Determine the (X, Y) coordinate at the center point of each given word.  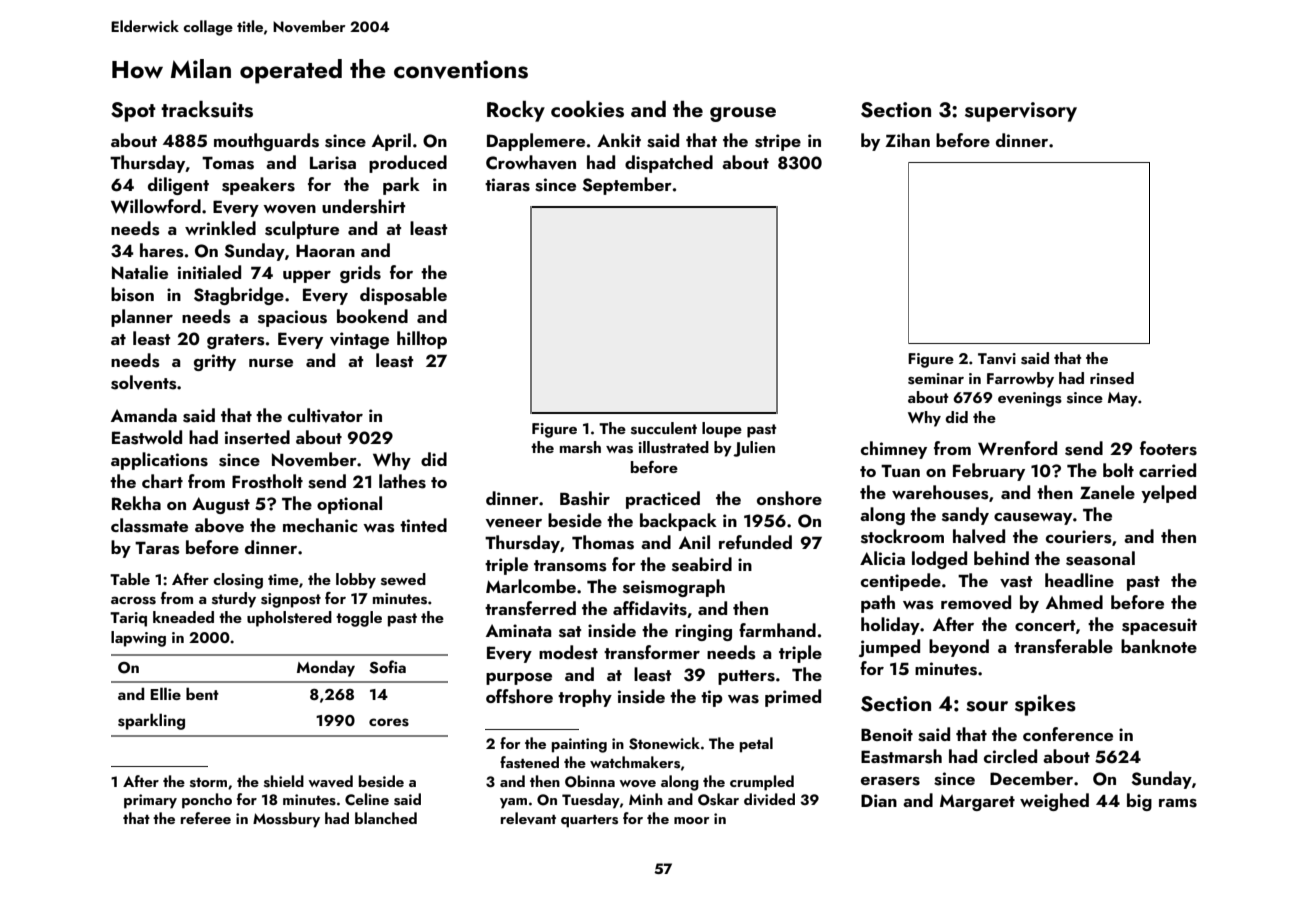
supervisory (1021, 112)
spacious (292, 318)
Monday (326, 668)
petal (756, 745)
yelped (1168, 494)
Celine (367, 799)
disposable (403, 296)
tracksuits (207, 109)
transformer (652, 652)
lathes (402, 481)
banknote (1159, 646)
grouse (743, 114)
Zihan (907, 140)
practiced (663, 500)
